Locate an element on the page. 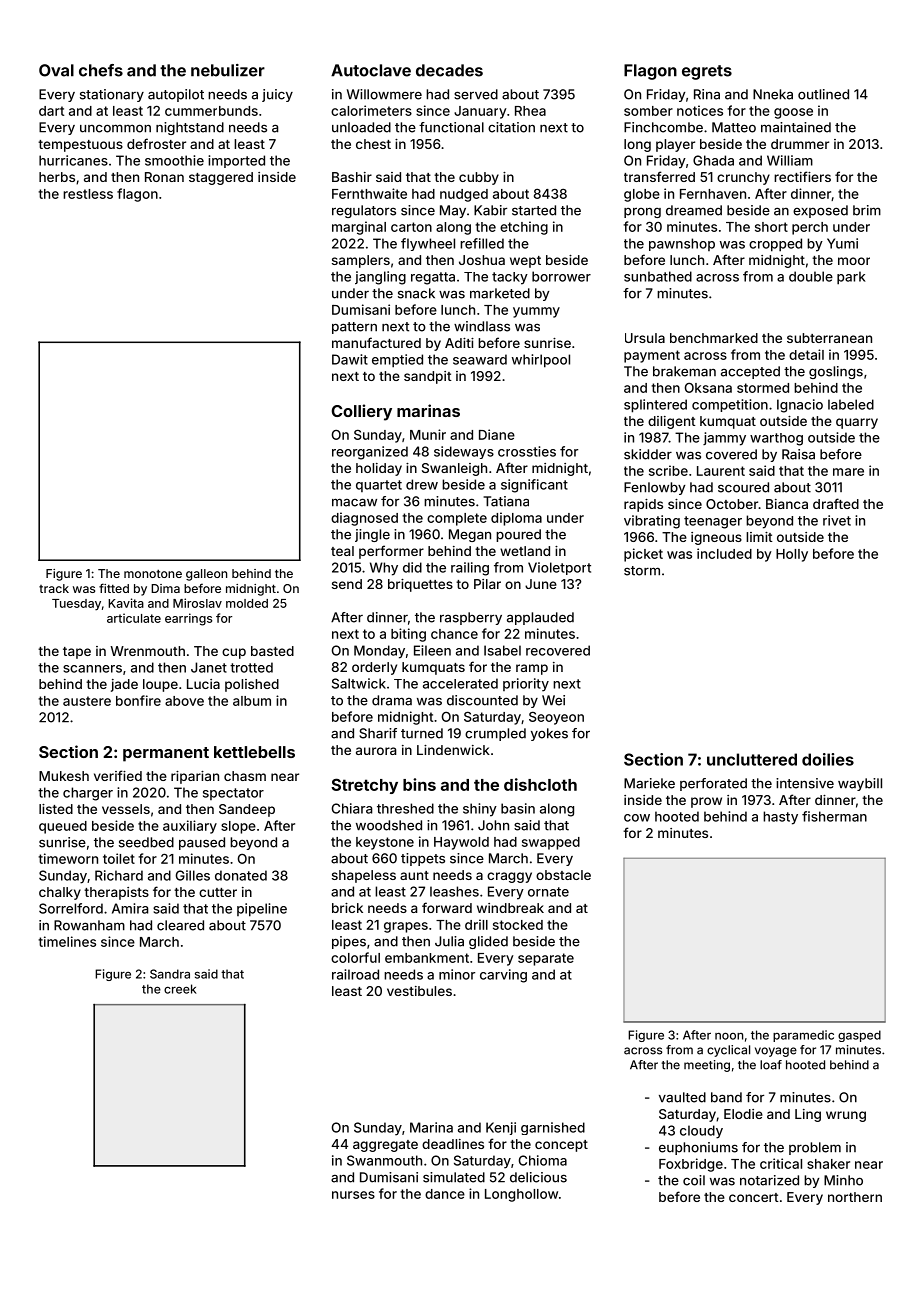  Nneka is located at coordinates (773, 94).
